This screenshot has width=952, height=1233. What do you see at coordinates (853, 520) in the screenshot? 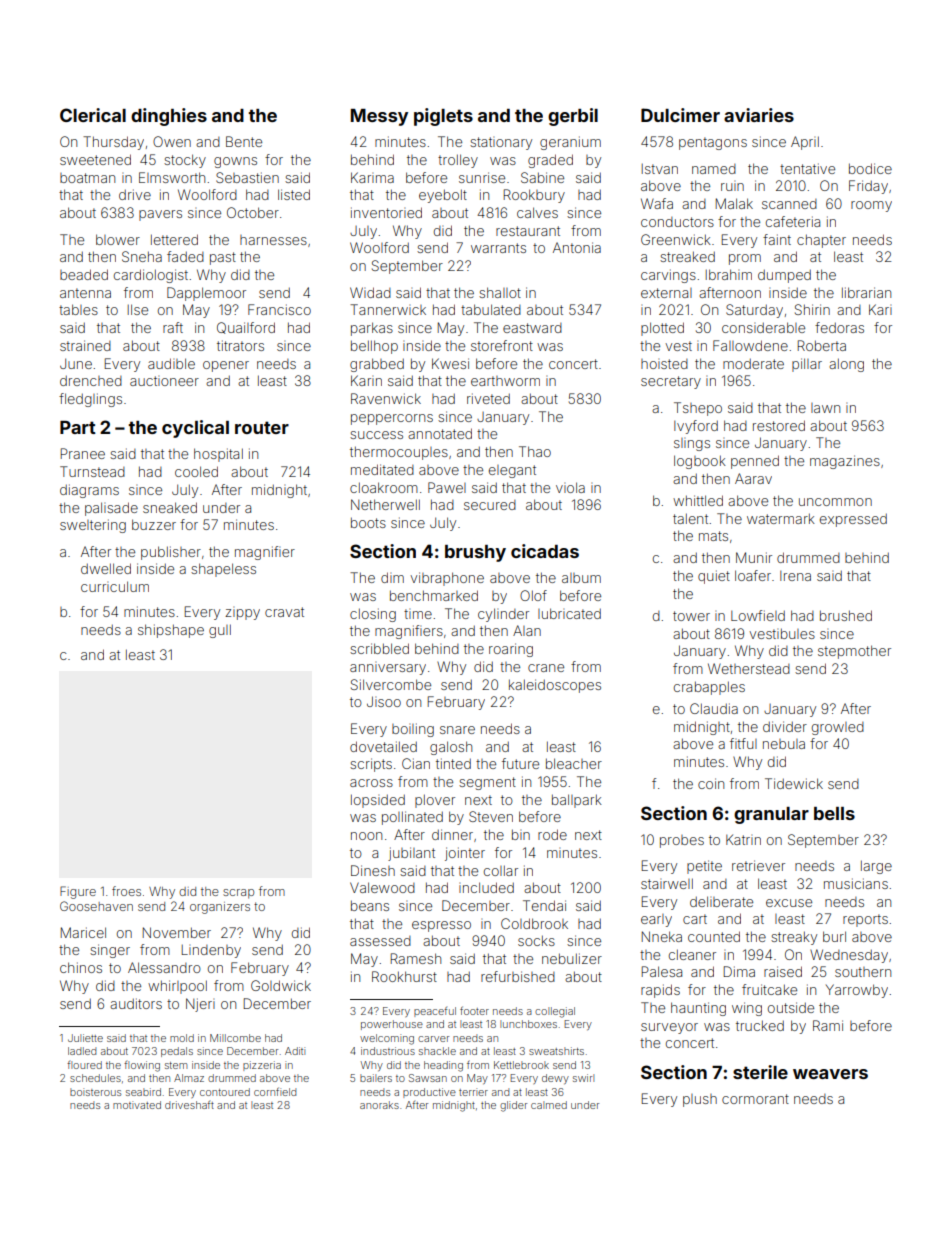
I see `expressed` at bounding box center [853, 520].
